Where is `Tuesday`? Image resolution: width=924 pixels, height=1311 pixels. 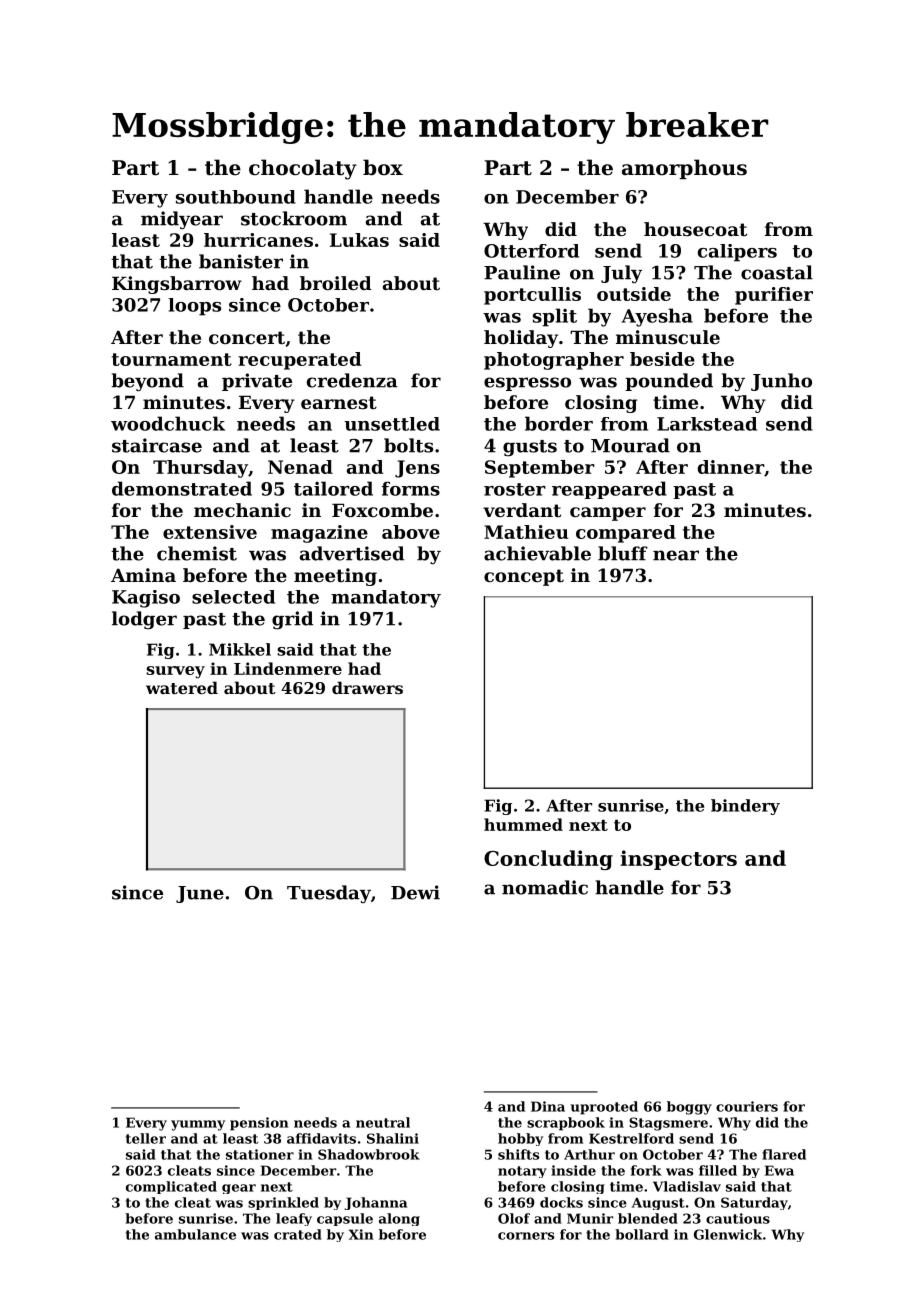 Tuesday is located at coordinates (329, 894).
